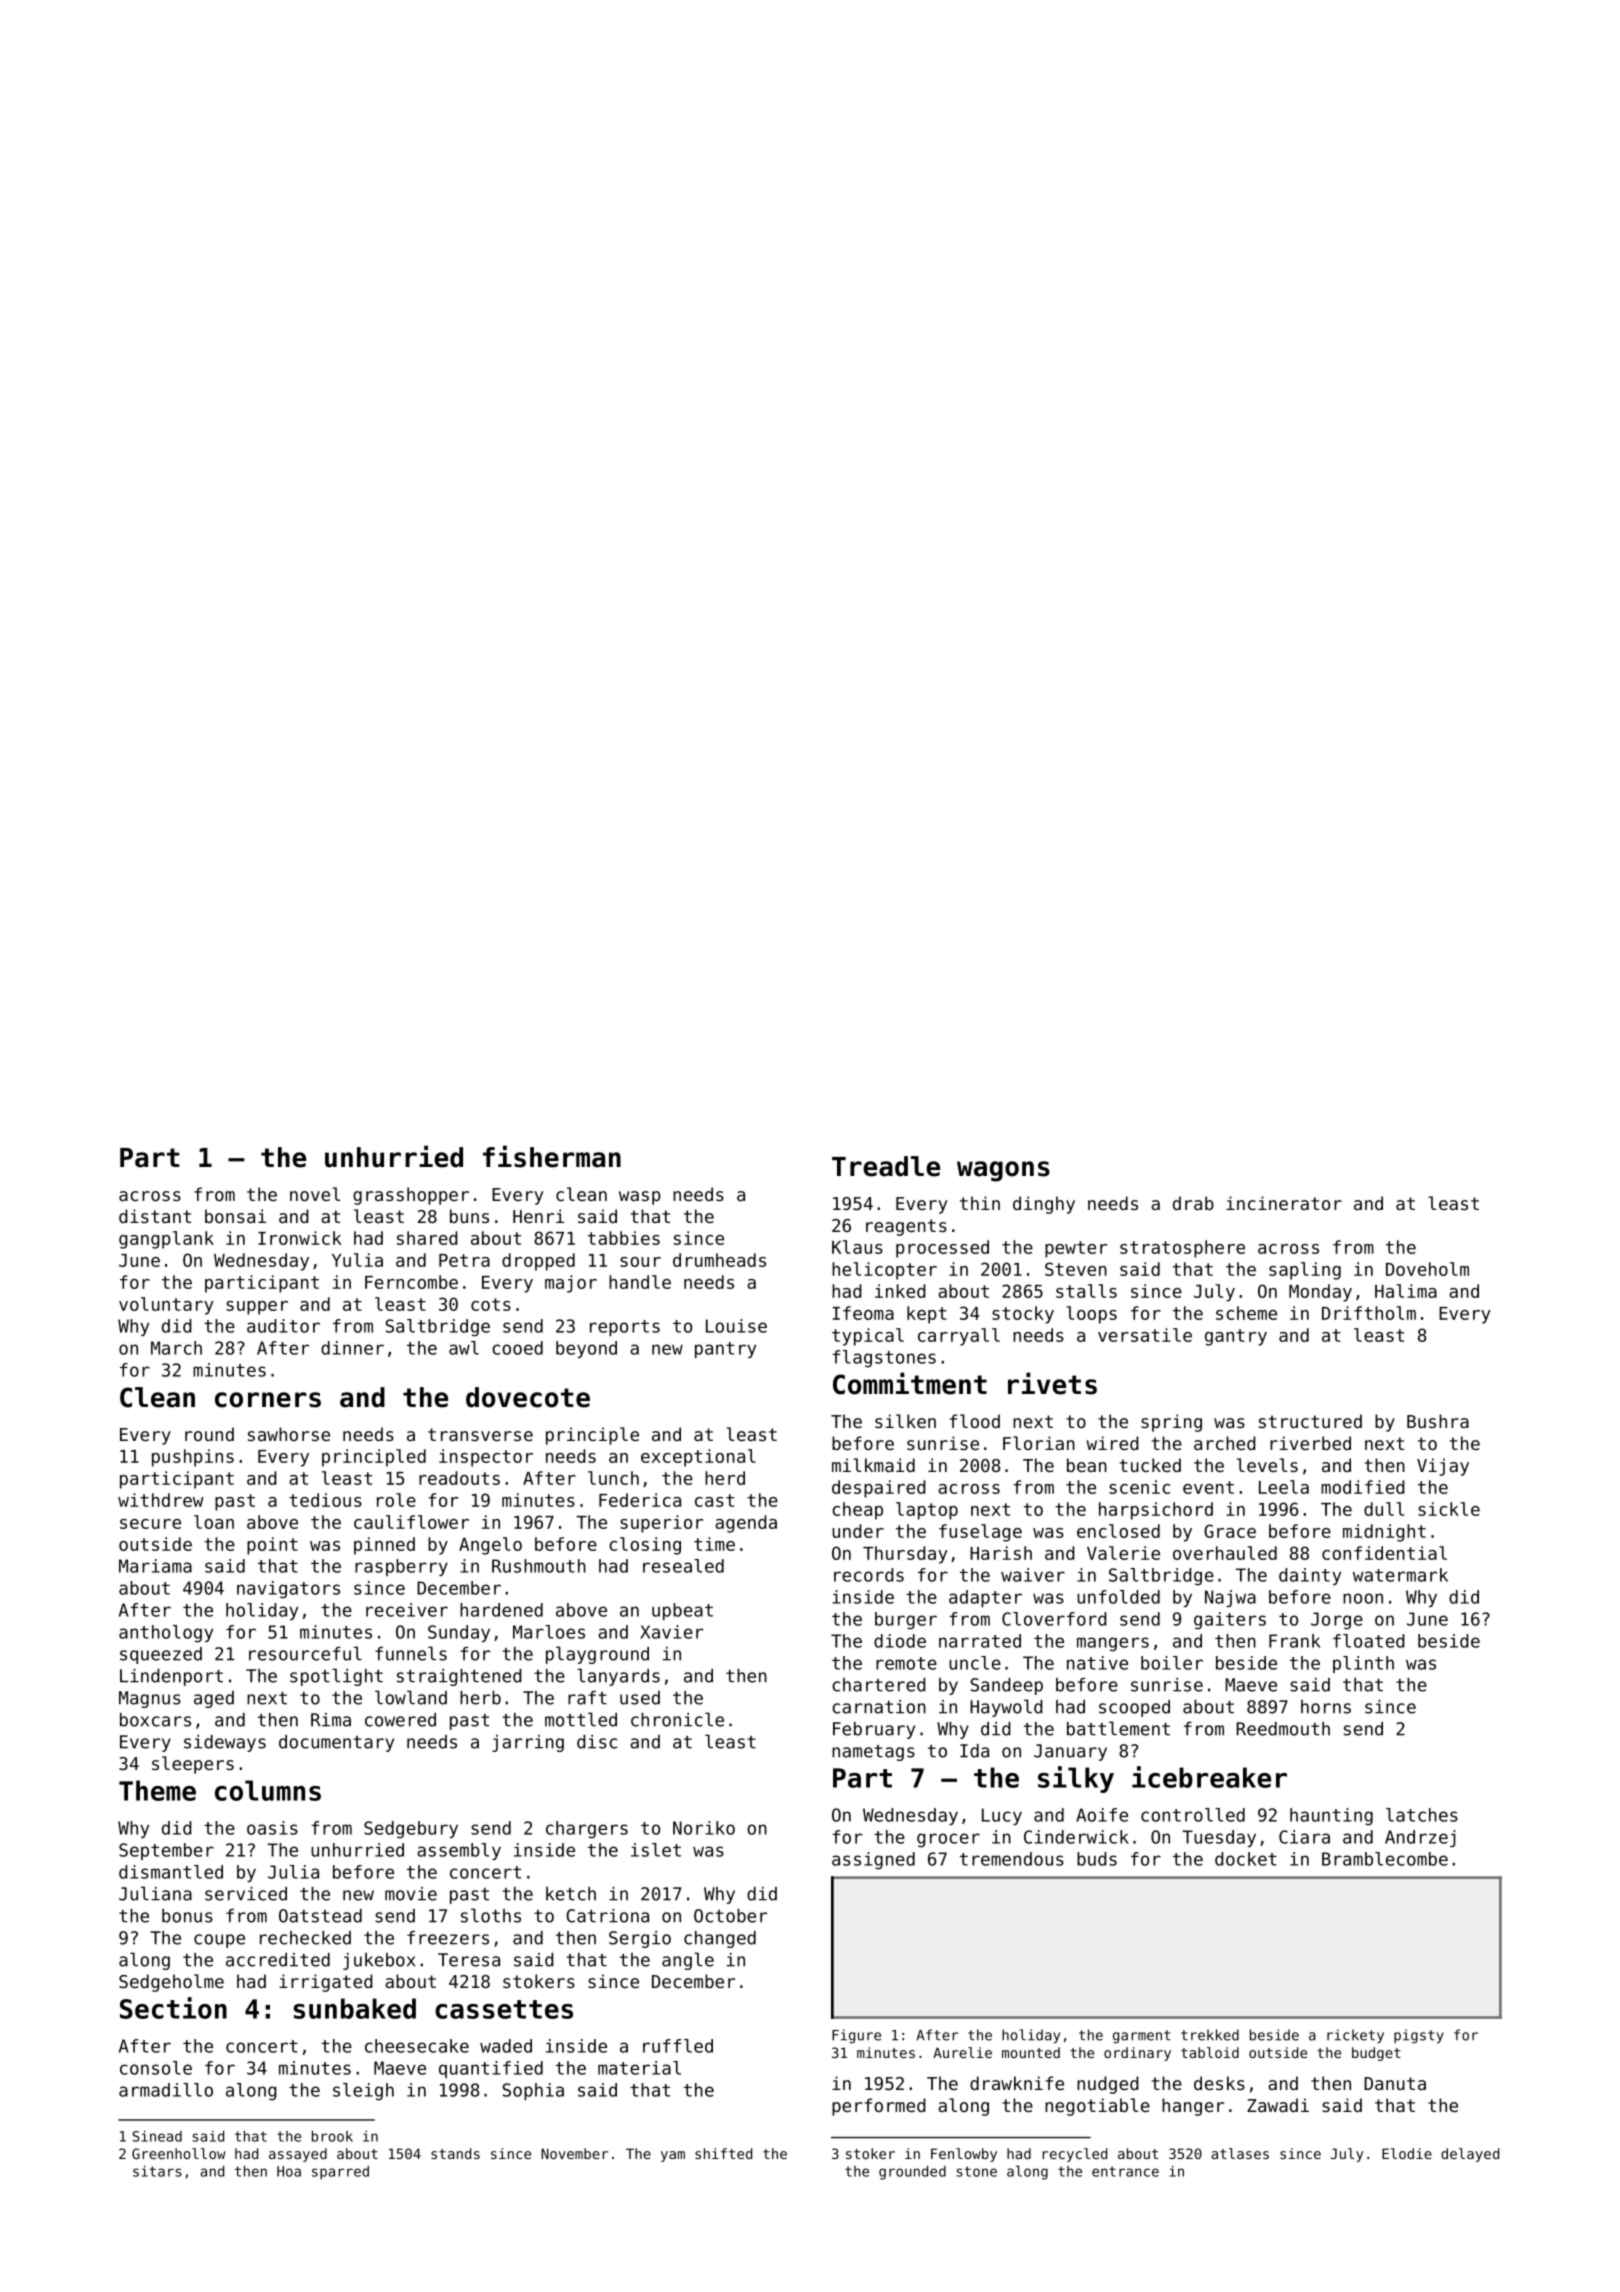 The width and height of the screenshot is (1620, 2292). Describe the element at coordinates (155, 1216) in the screenshot. I see `distant` at that location.
